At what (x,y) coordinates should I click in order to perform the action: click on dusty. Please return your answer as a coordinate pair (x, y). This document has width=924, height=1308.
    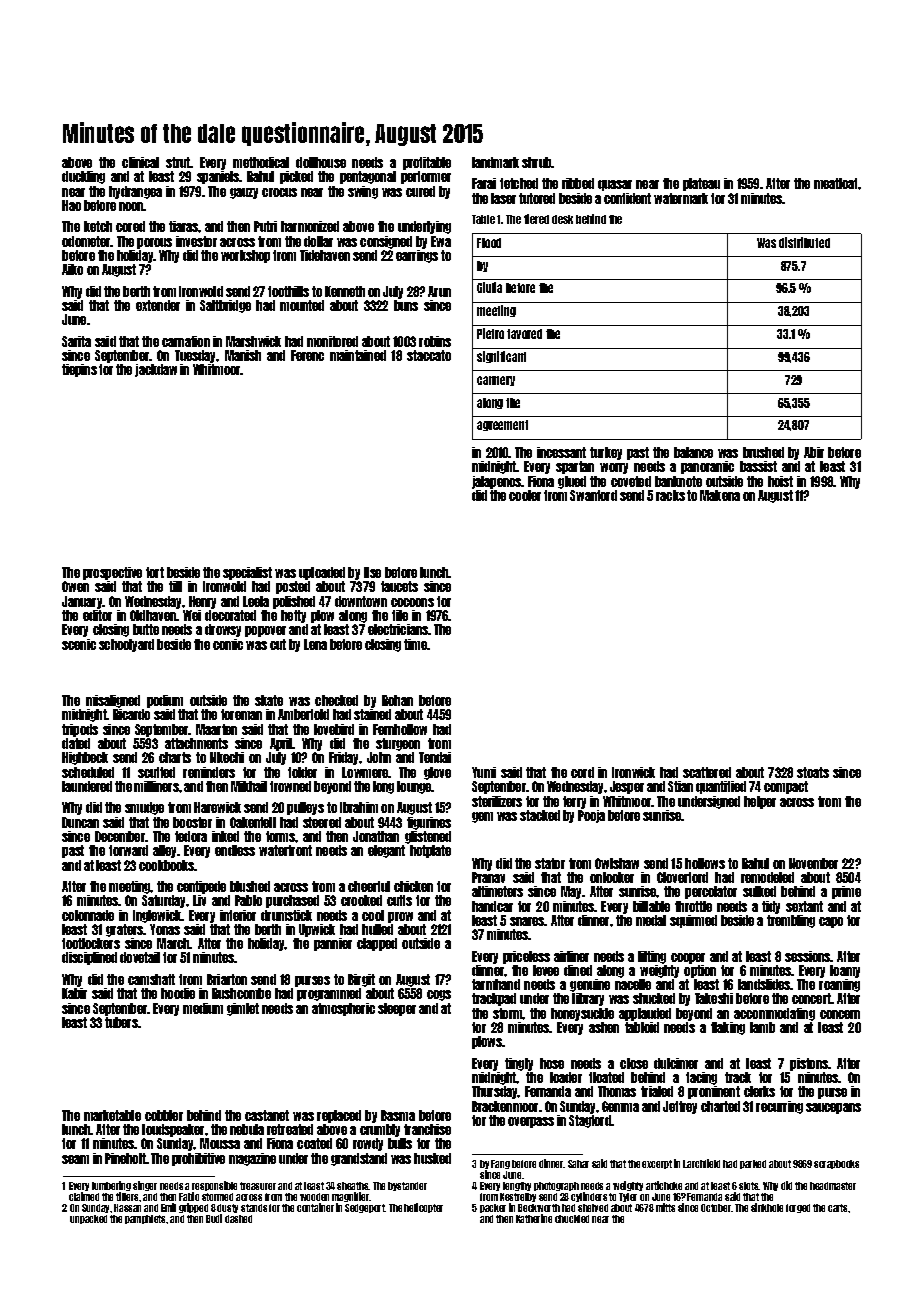
    Looking at the image, I should click on (227, 1208).
